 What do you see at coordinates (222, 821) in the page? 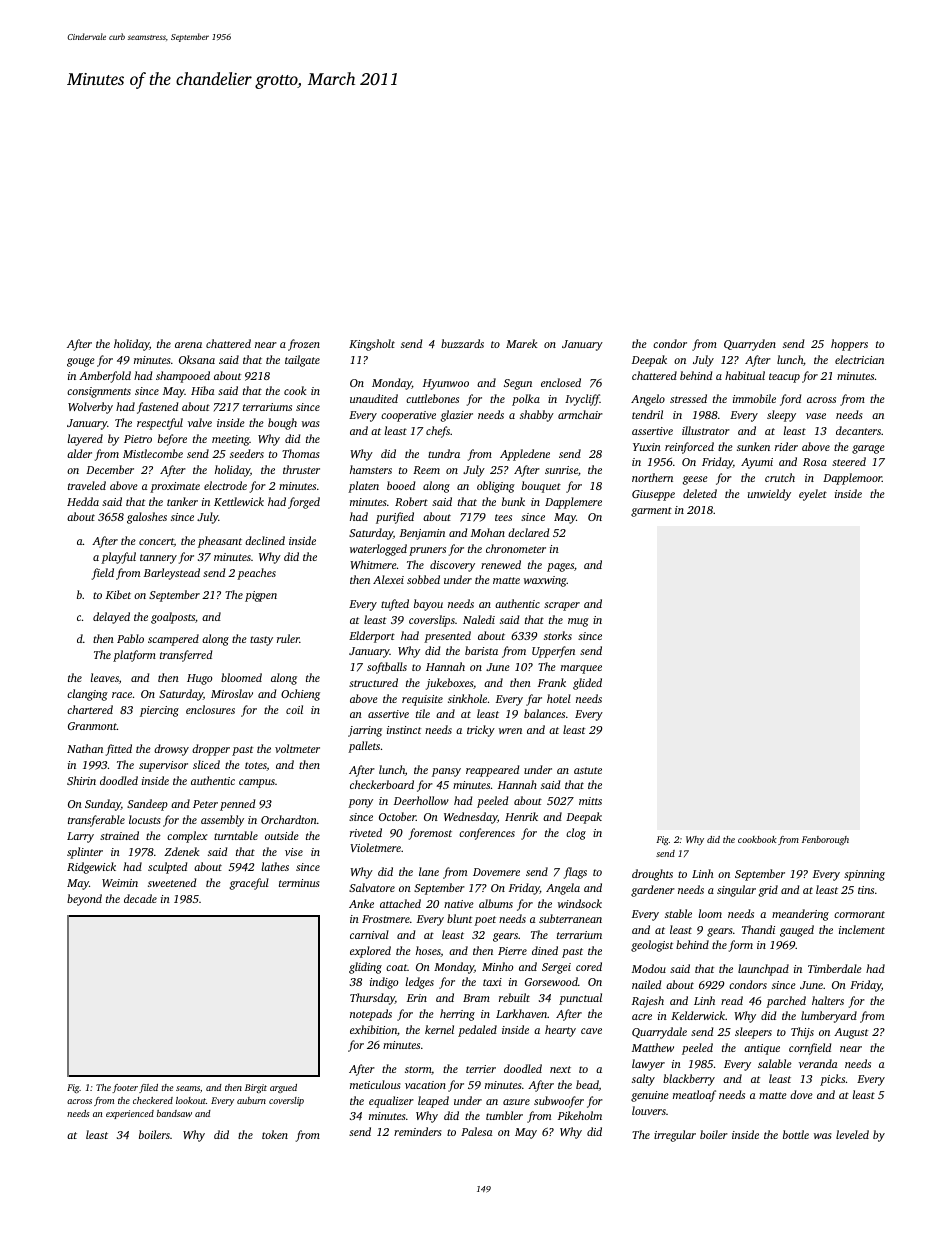
I see `assembly` at bounding box center [222, 821].
